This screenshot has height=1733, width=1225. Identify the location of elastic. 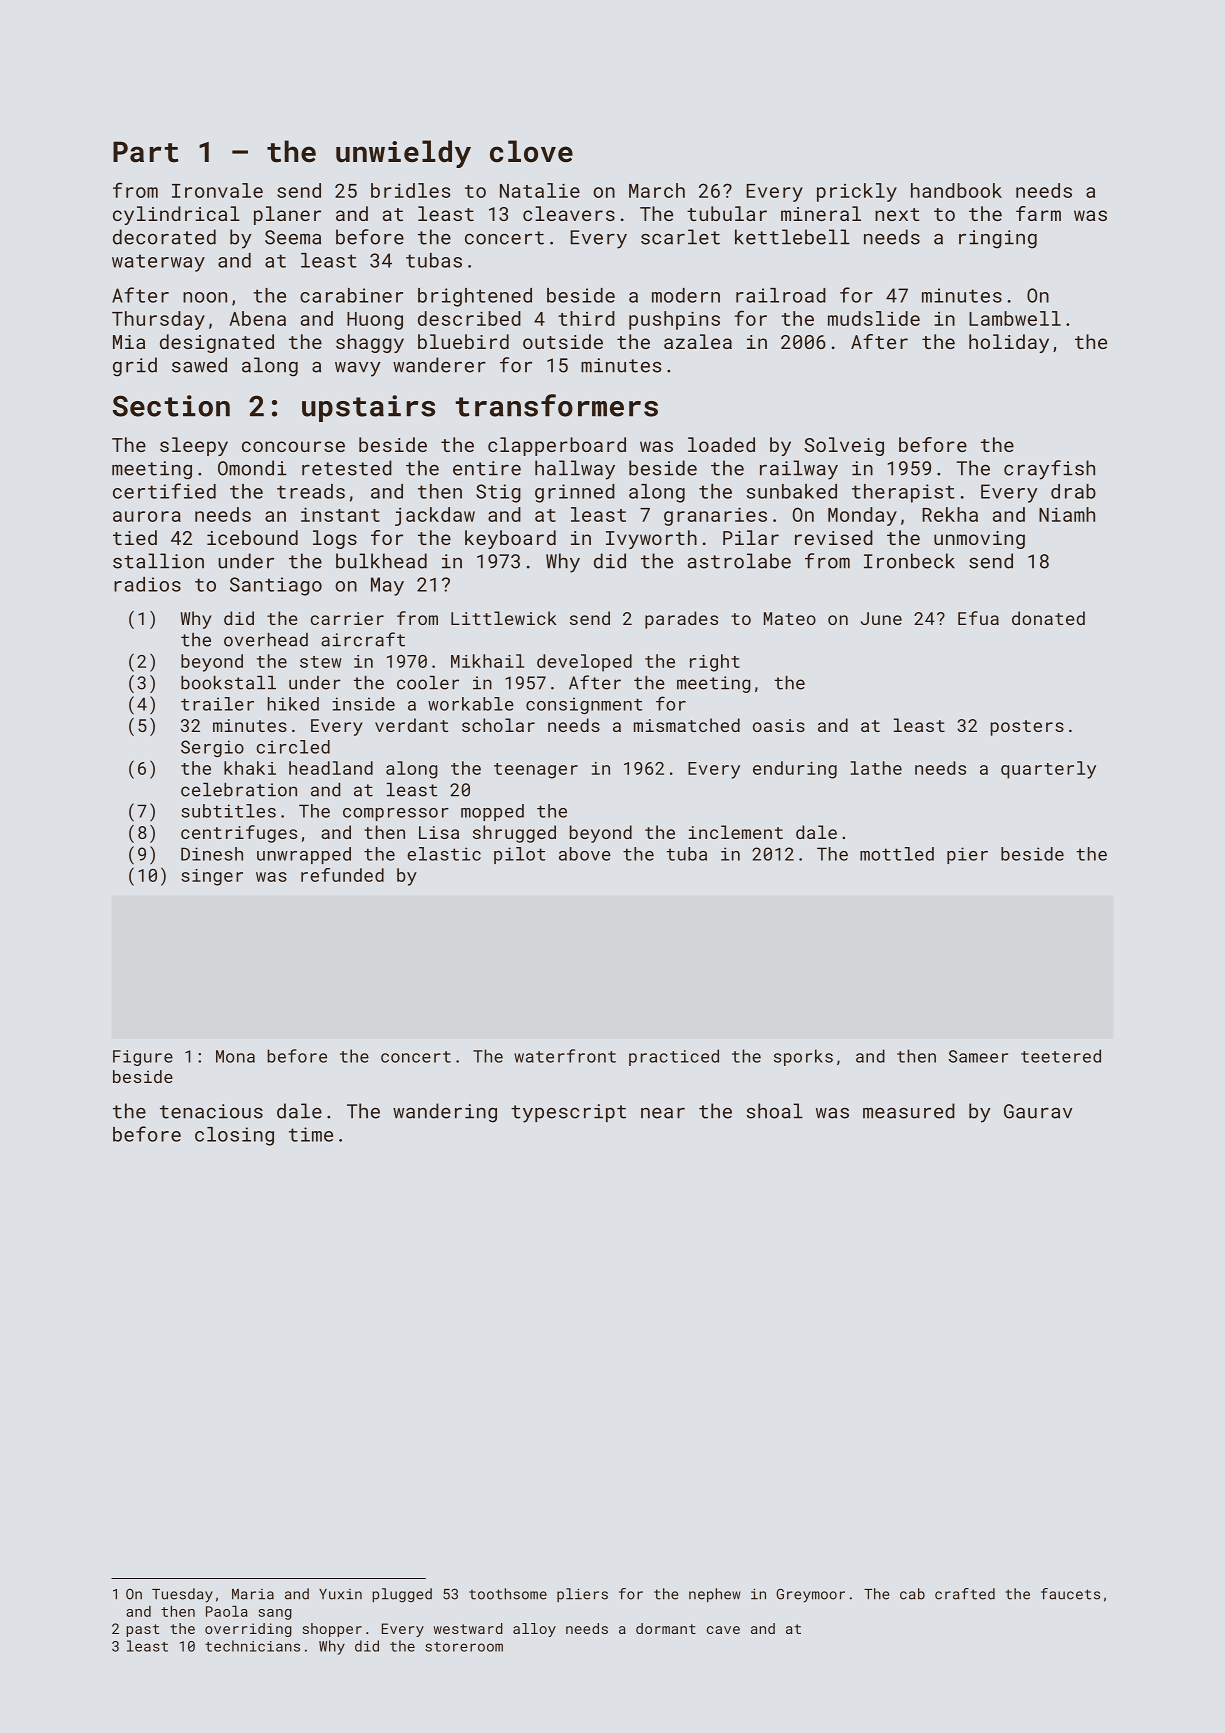
(444, 854).
